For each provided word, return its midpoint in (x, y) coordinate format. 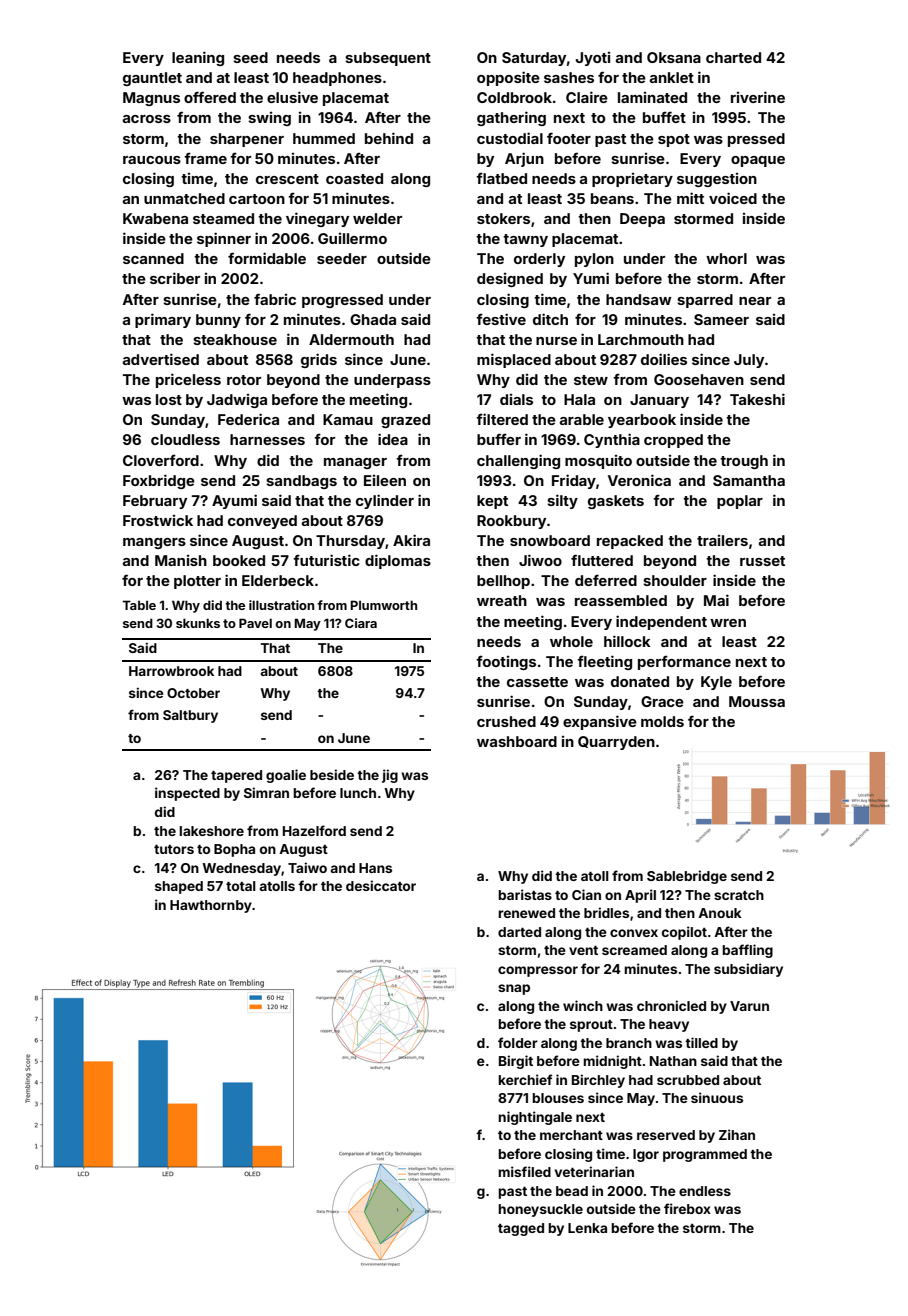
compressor (538, 971)
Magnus (151, 99)
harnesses (267, 439)
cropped (673, 441)
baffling (747, 951)
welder (377, 218)
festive (501, 319)
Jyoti (593, 59)
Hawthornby (211, 906)
